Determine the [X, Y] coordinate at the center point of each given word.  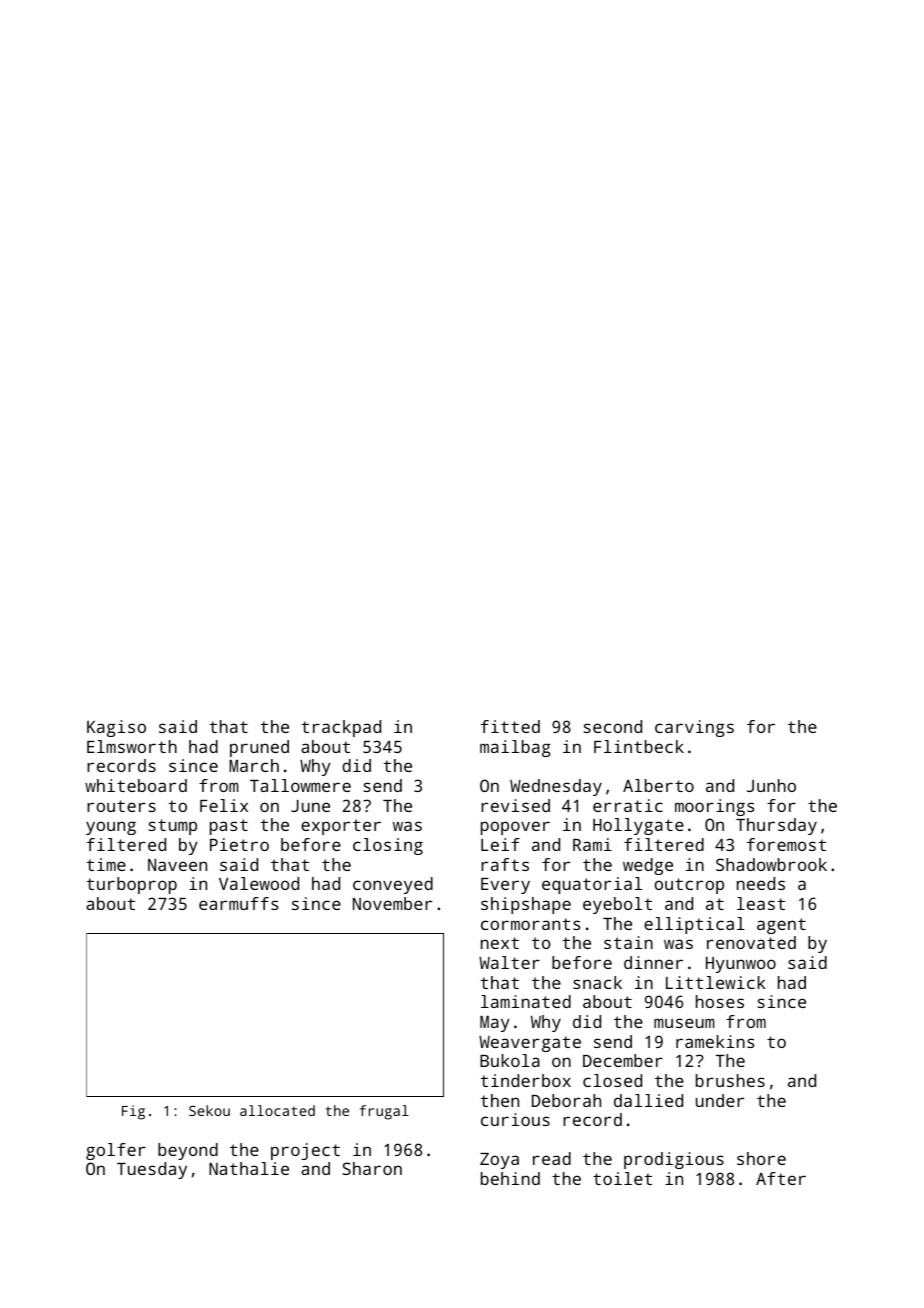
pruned [259, 748]
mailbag [515, 748]
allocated [277, 1110]
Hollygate [638, 826]
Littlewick [716, 982]
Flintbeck [639, 746]
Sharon [372, 1168]
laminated [526, 1001]
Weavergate [530, 1044]
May [495, 1024]
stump [173, 827]
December [623, 1060]
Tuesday [152, 1170]
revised [515, 805]
